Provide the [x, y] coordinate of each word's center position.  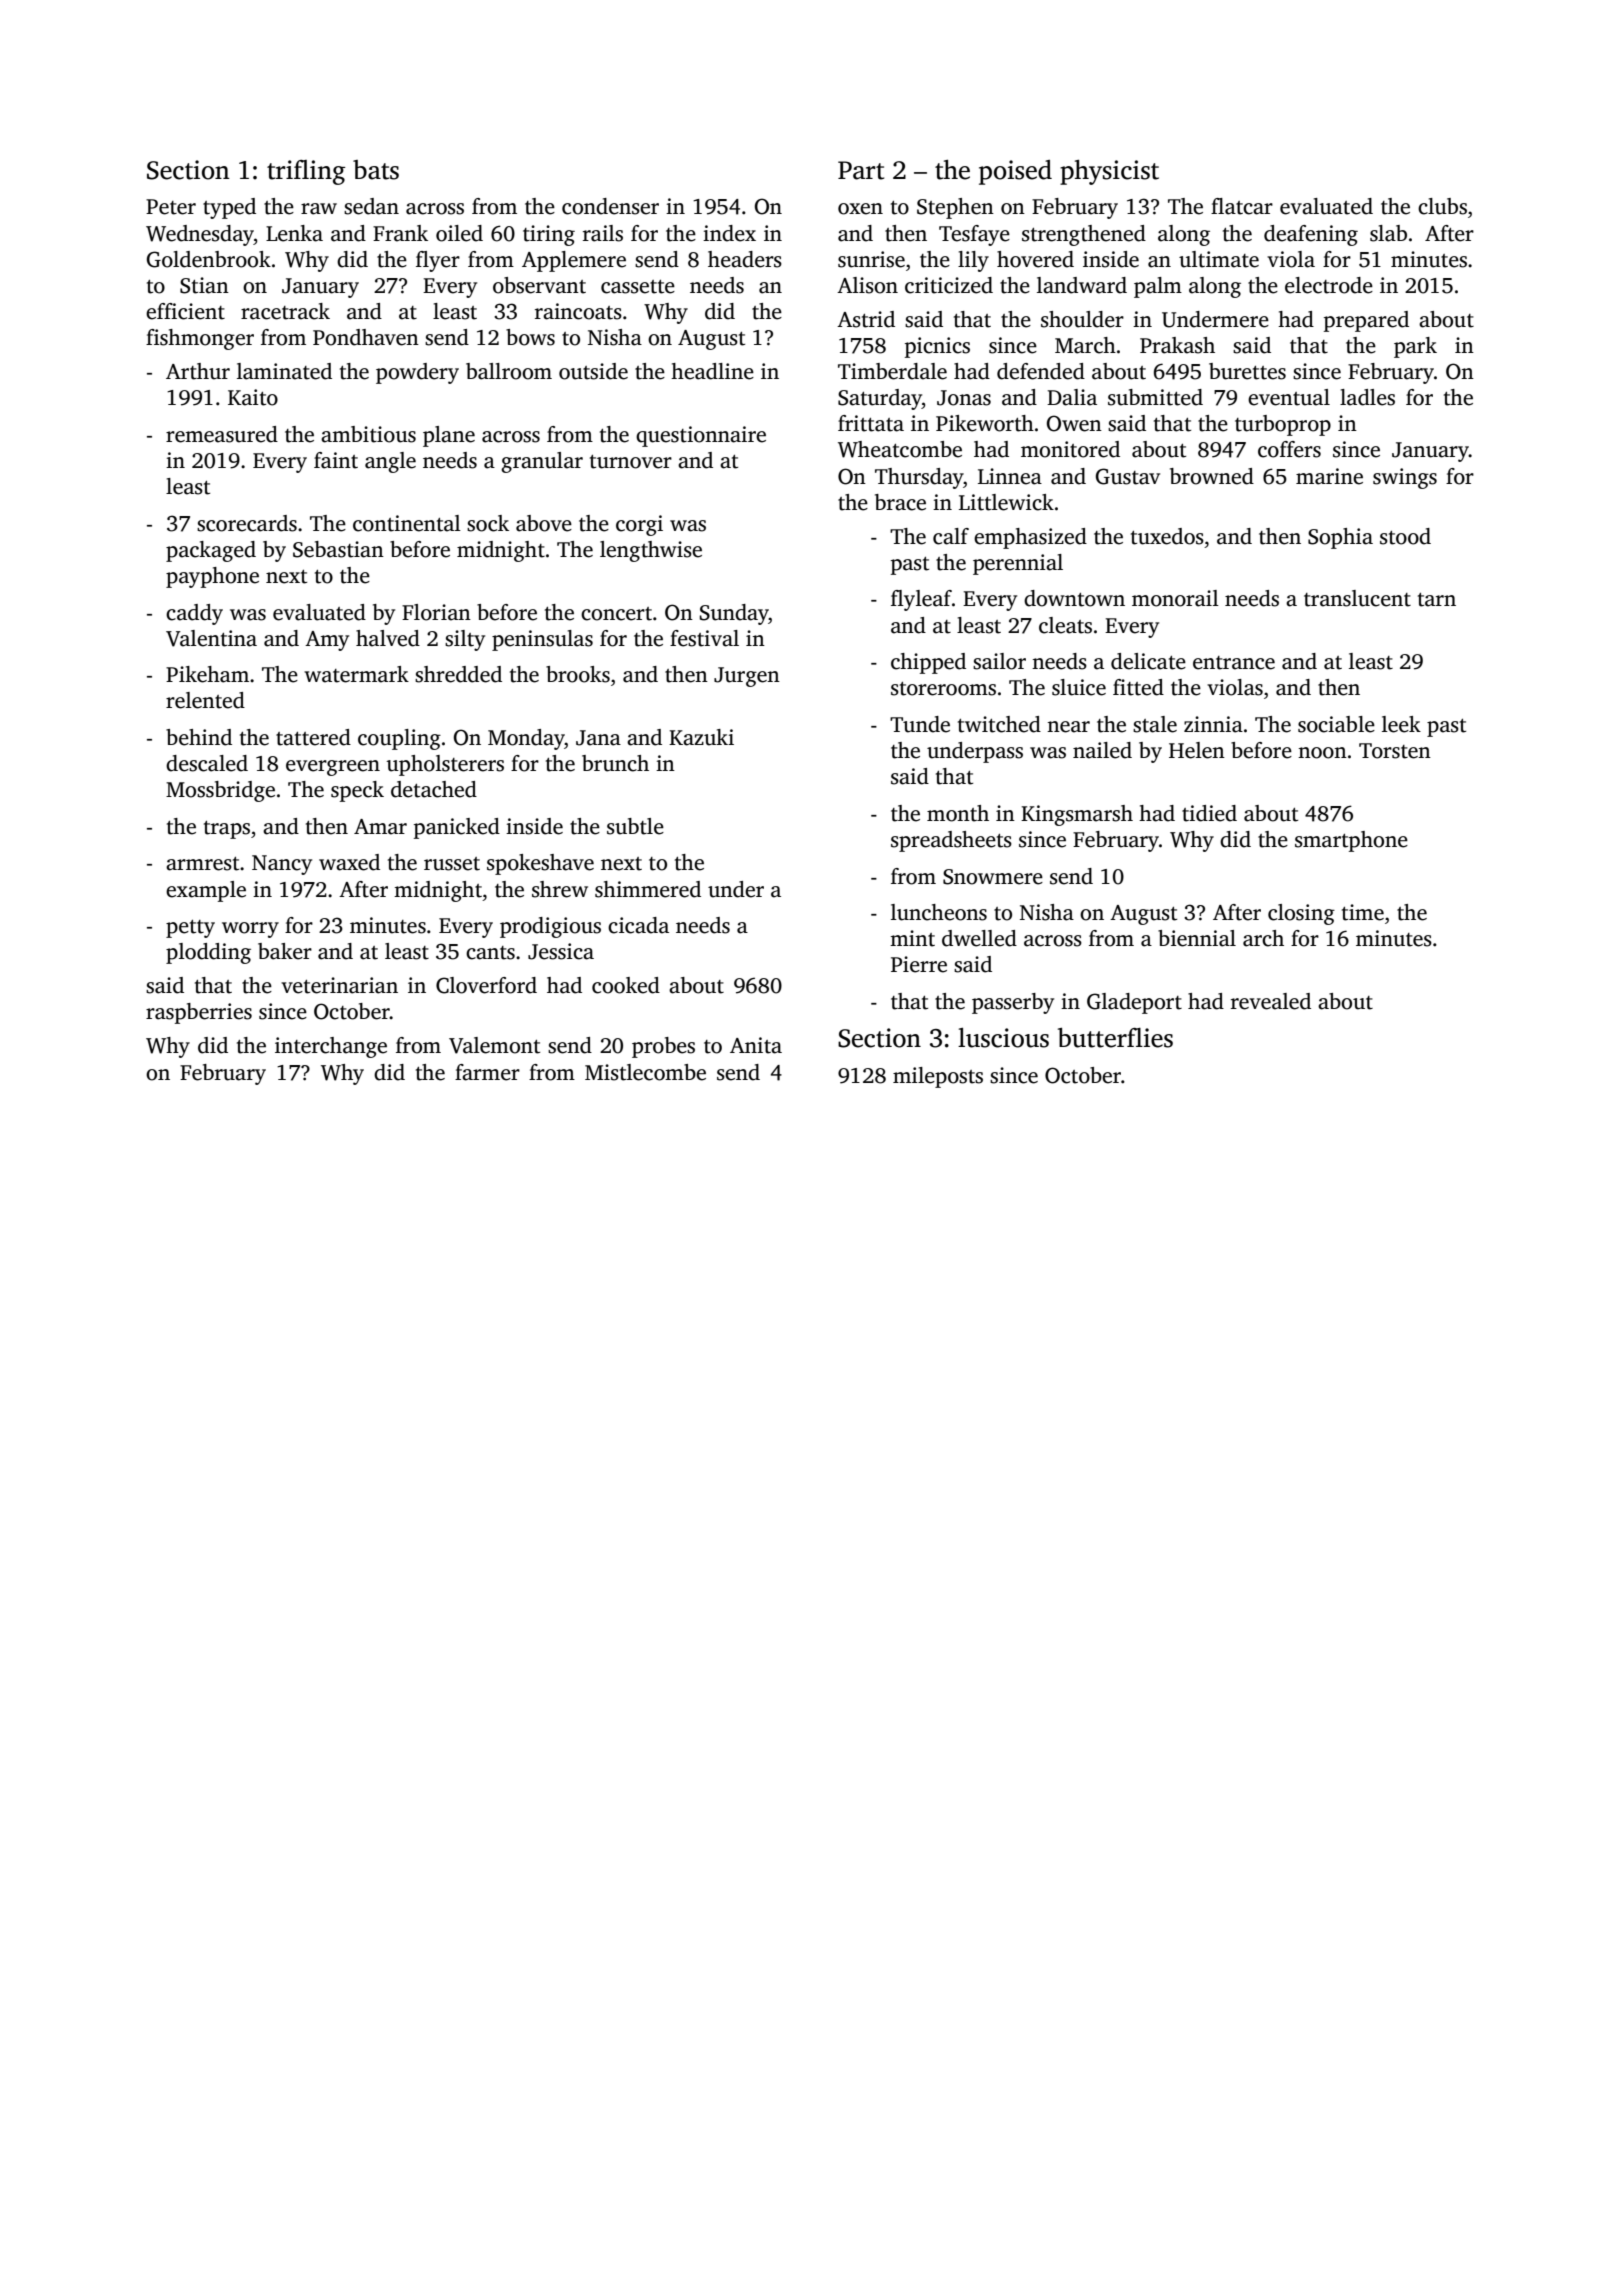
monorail [1175, 598]
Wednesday [200, 235]
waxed [349, 862]
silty [465, 640]
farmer [487, 1072]
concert [616, 614]
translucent [1357, 598]
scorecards [247, 523]
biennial [1197, 938]
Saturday [880, 399]
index [729, 233]
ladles [1367, 397]
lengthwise [651, 551]
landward [1082, 285]
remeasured [222, 434]
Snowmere [993, 877]
